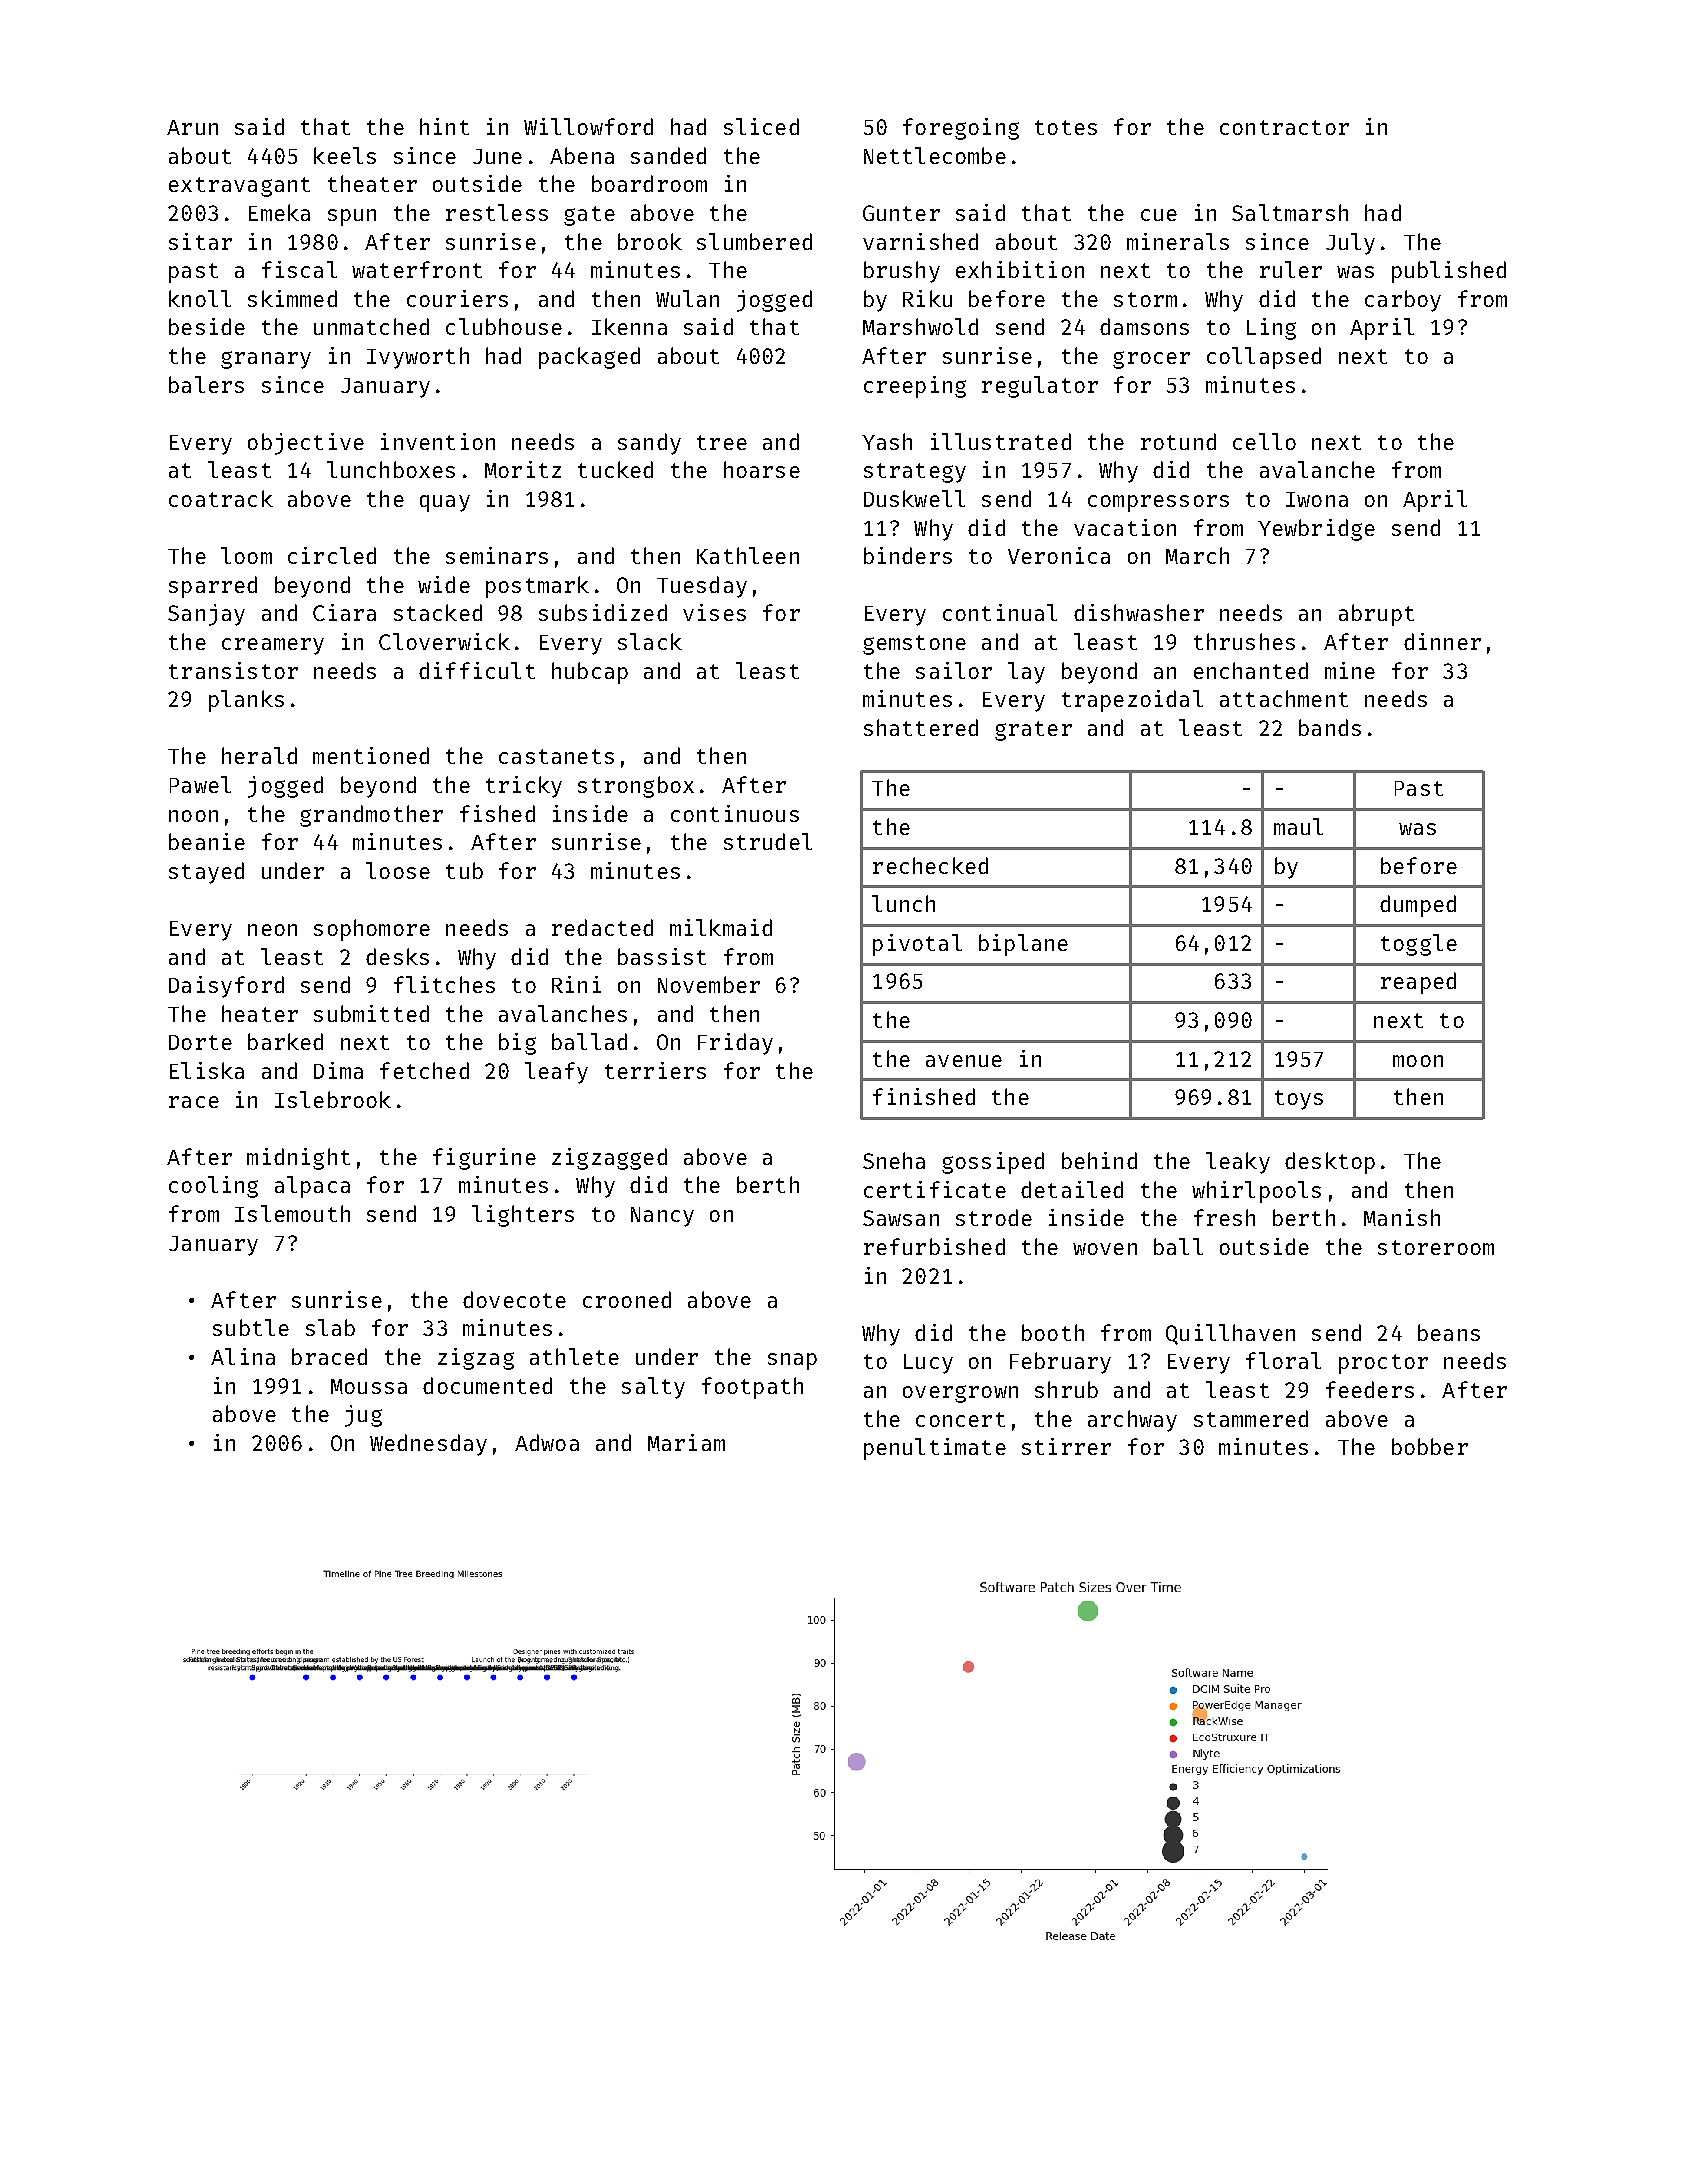  Describe the element at coordinates (487, 1385) in the page. I see `documented` at that location.
